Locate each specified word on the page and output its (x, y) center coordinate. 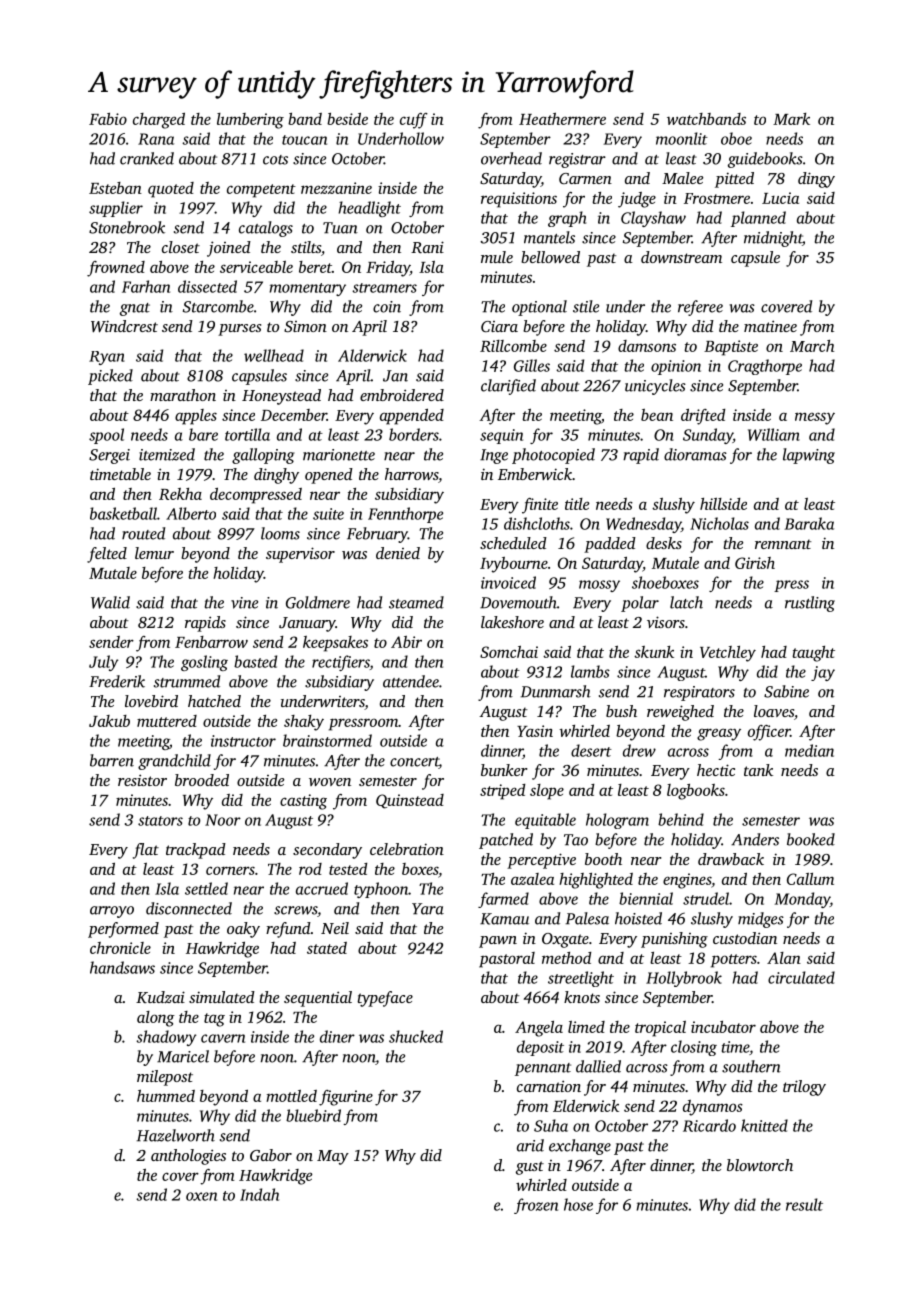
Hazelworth (176, 1135)
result (804, 1204)
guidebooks (765, 160)
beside (347, 119)
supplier (116, 209)
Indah (259, 1194)
